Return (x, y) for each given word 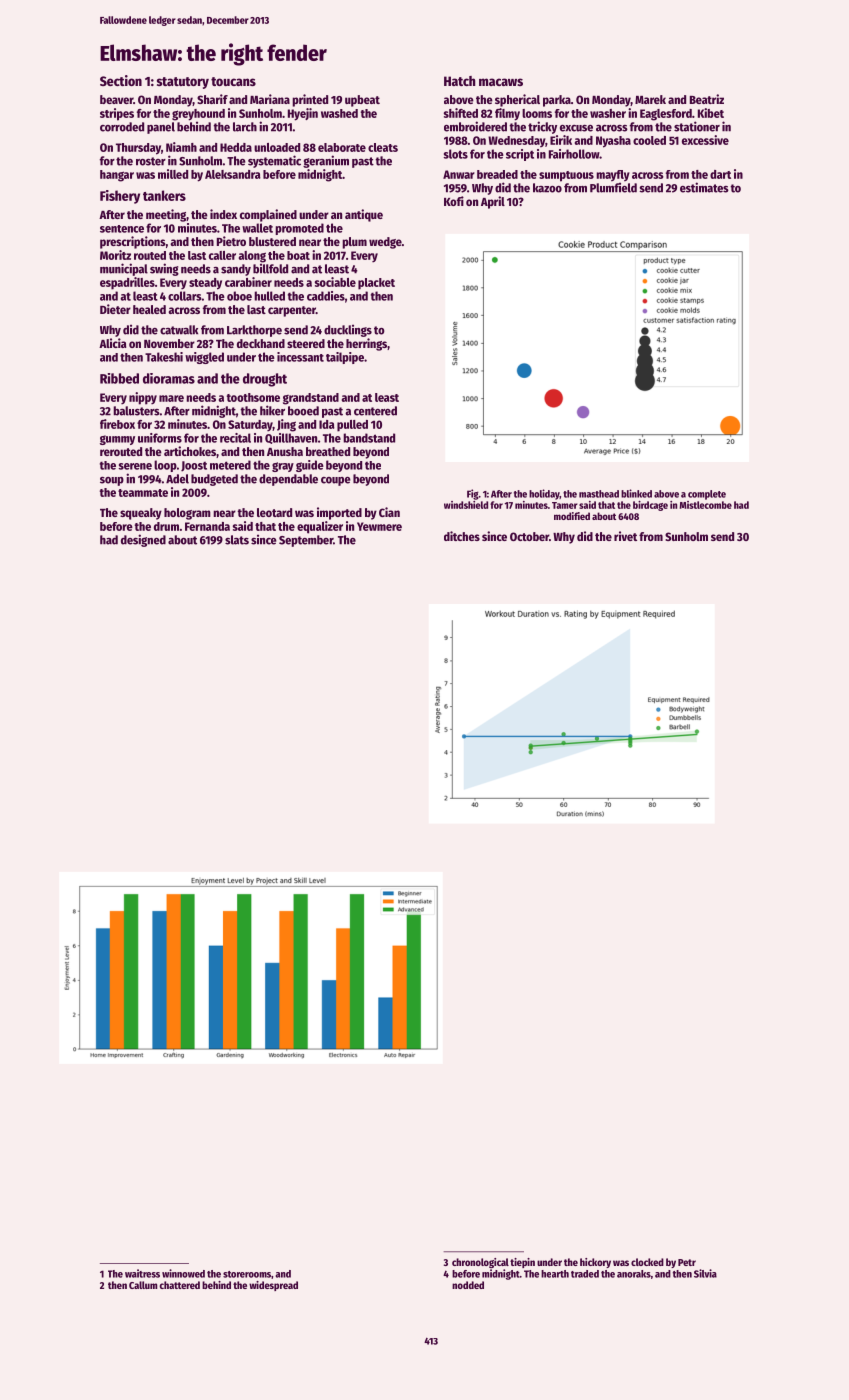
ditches (462, 536)
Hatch (459, 81)
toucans (233, 81)
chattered (180, 1285)
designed (143, 540)
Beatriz (707, 99)
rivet (625, 536)
